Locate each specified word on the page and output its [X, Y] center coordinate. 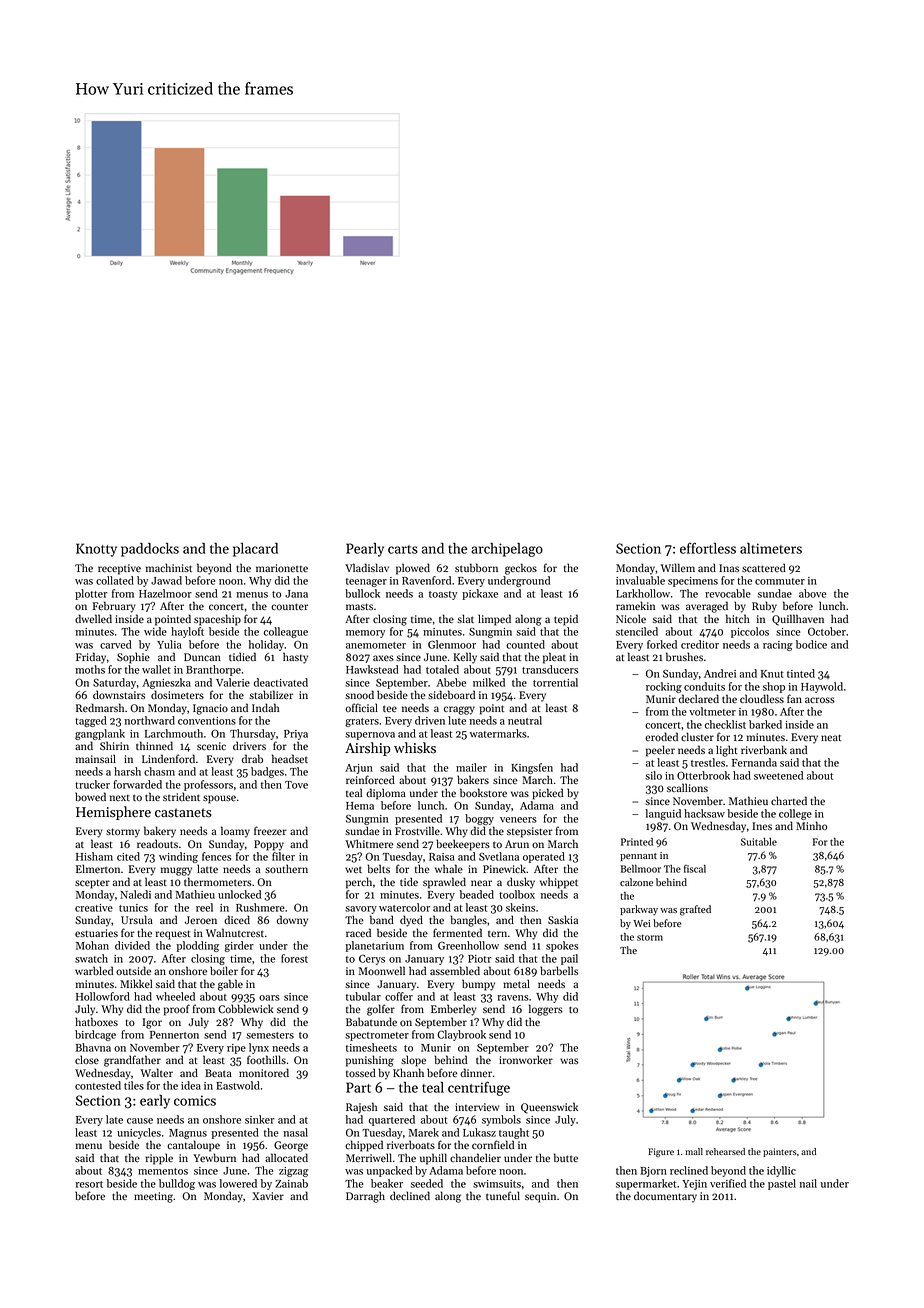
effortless [708, 548]
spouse [219, 799]
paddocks [150, 550]
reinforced [370, 779]
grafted [695, 910]
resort [89, 1184]
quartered [392, 1120]
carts [403, 549]
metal [517, 983]
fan [794, 698]
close [87, 1059]
